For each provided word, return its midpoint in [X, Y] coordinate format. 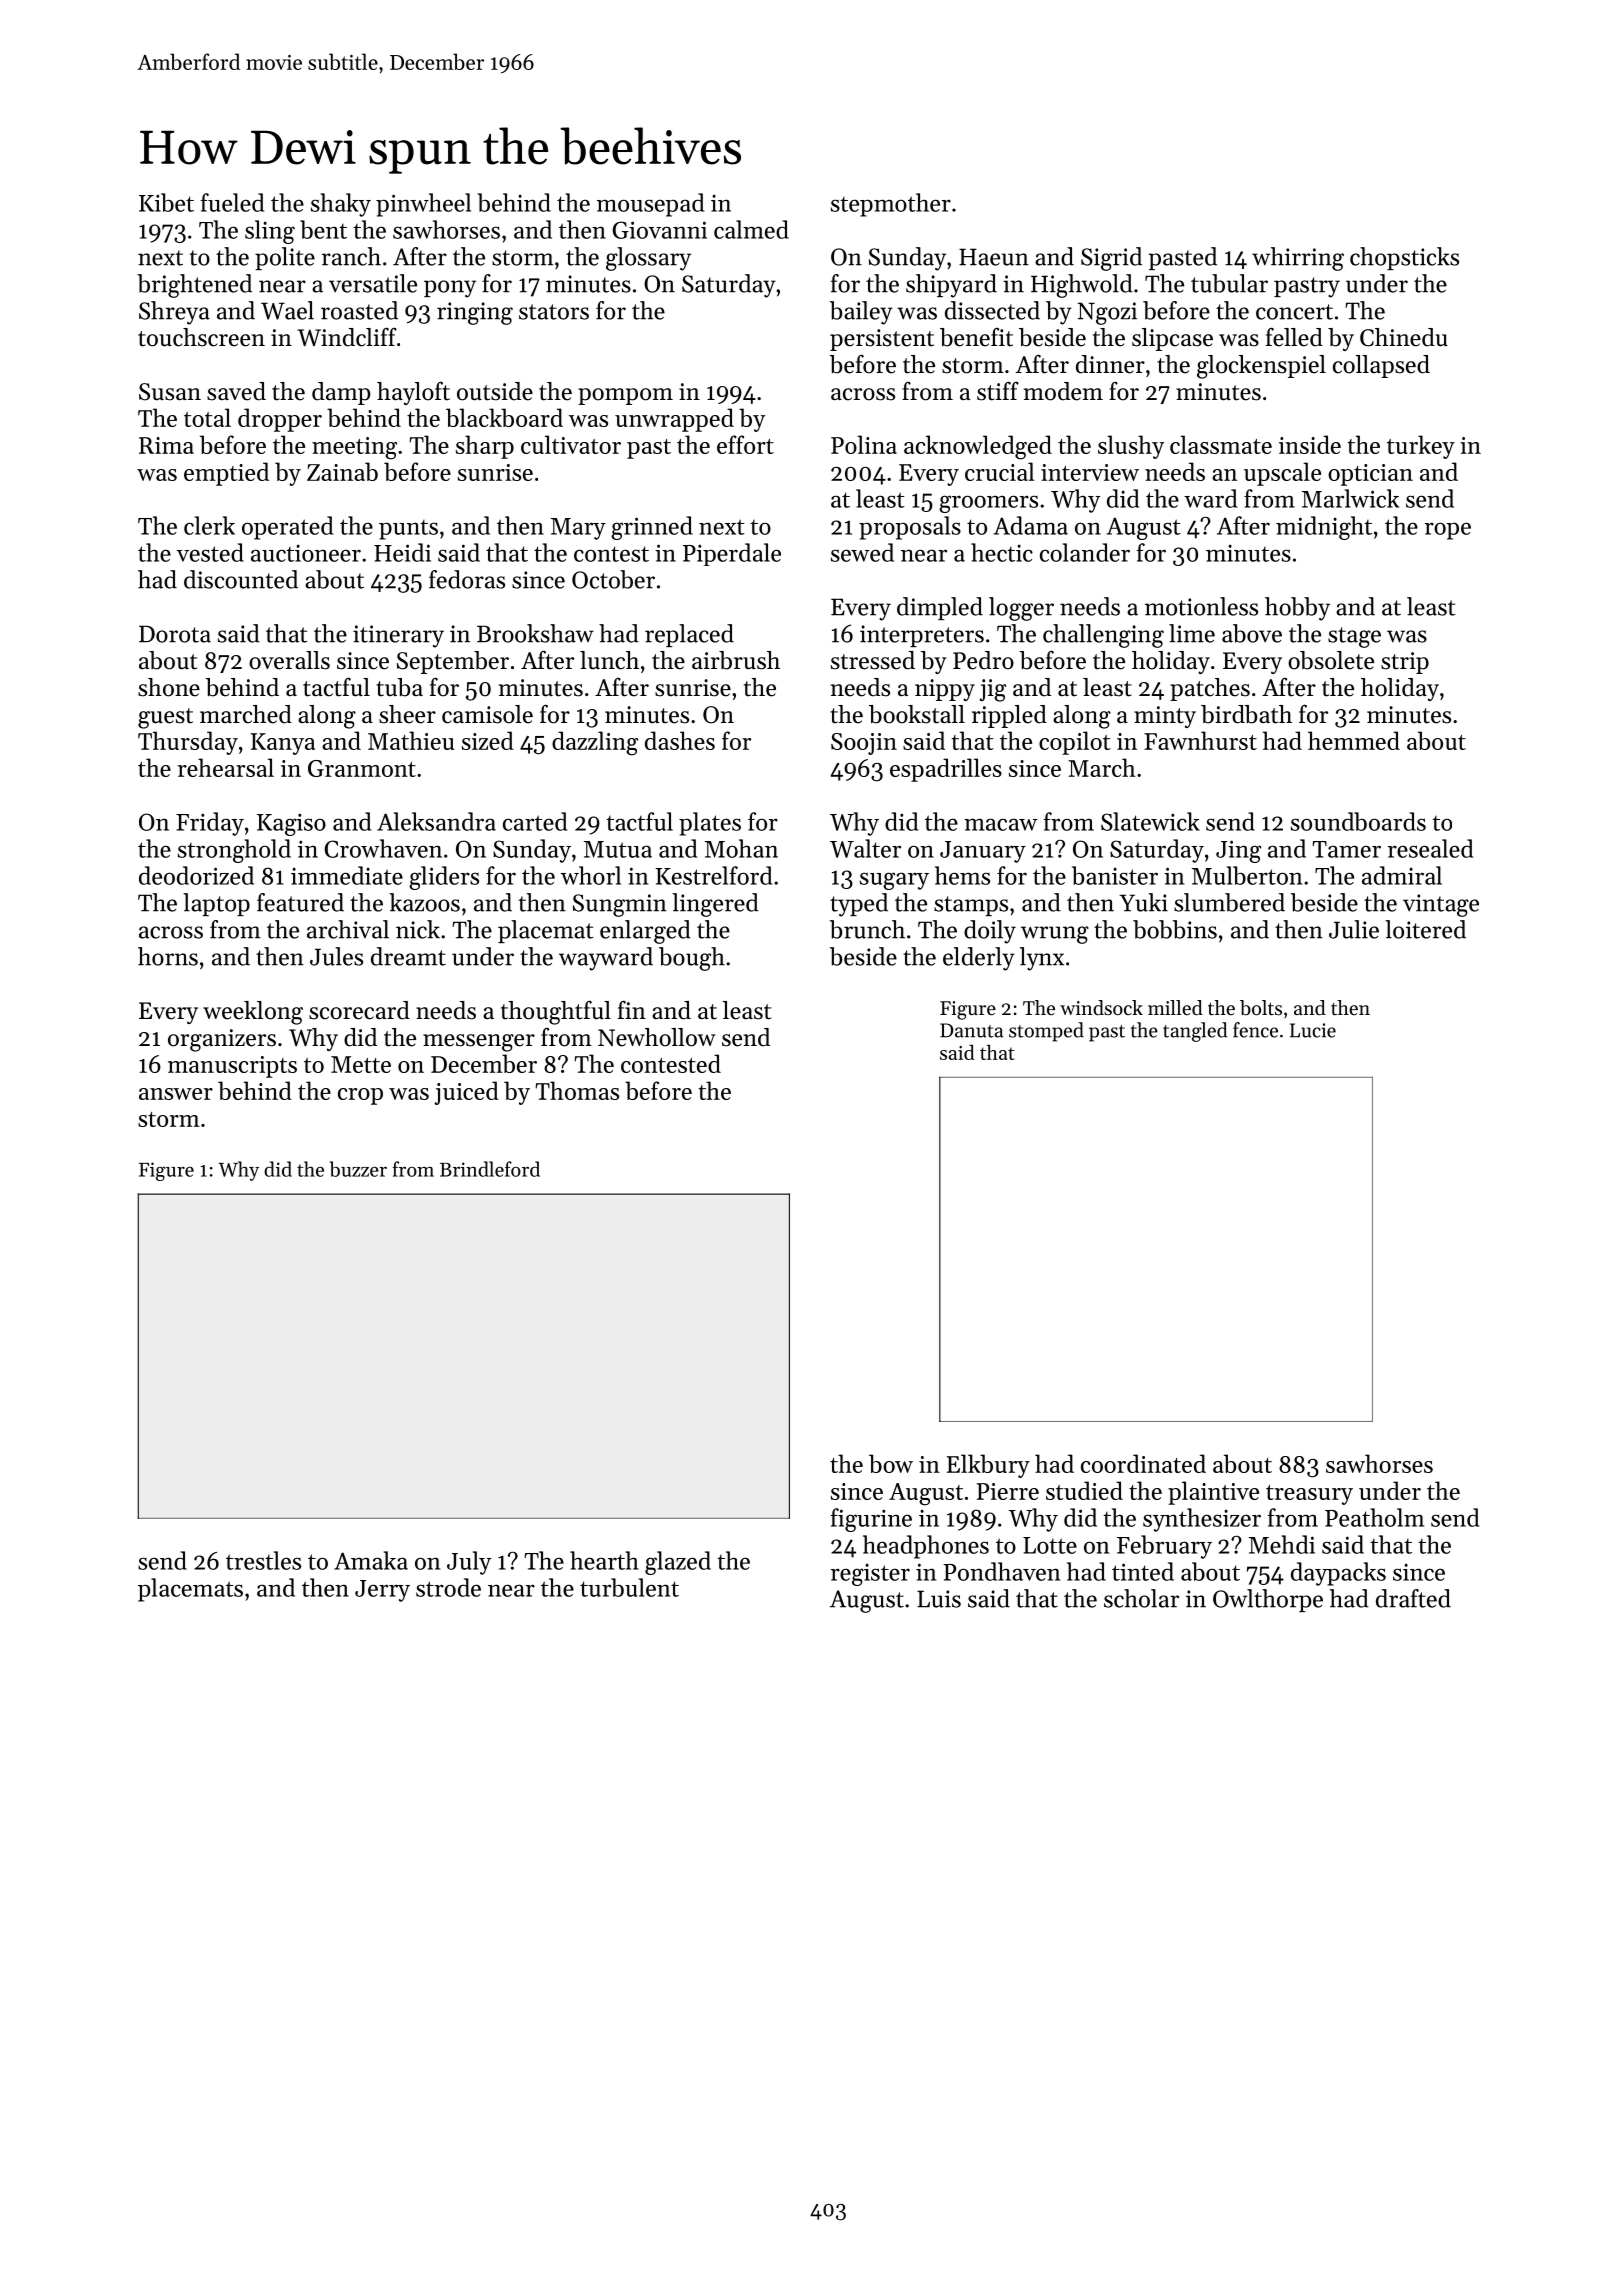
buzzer [358, 1169]
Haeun [994, 257]
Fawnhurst [1200, 740]
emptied [226, 474]
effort [745, 444]
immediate [347, 875]
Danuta [971, 1030]
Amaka [371, 1560]
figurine [871, 1520]
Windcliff [347, 337]
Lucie [1313, 1030]
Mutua [618, 849]
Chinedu [1404, 337]
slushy [1131, 447]
